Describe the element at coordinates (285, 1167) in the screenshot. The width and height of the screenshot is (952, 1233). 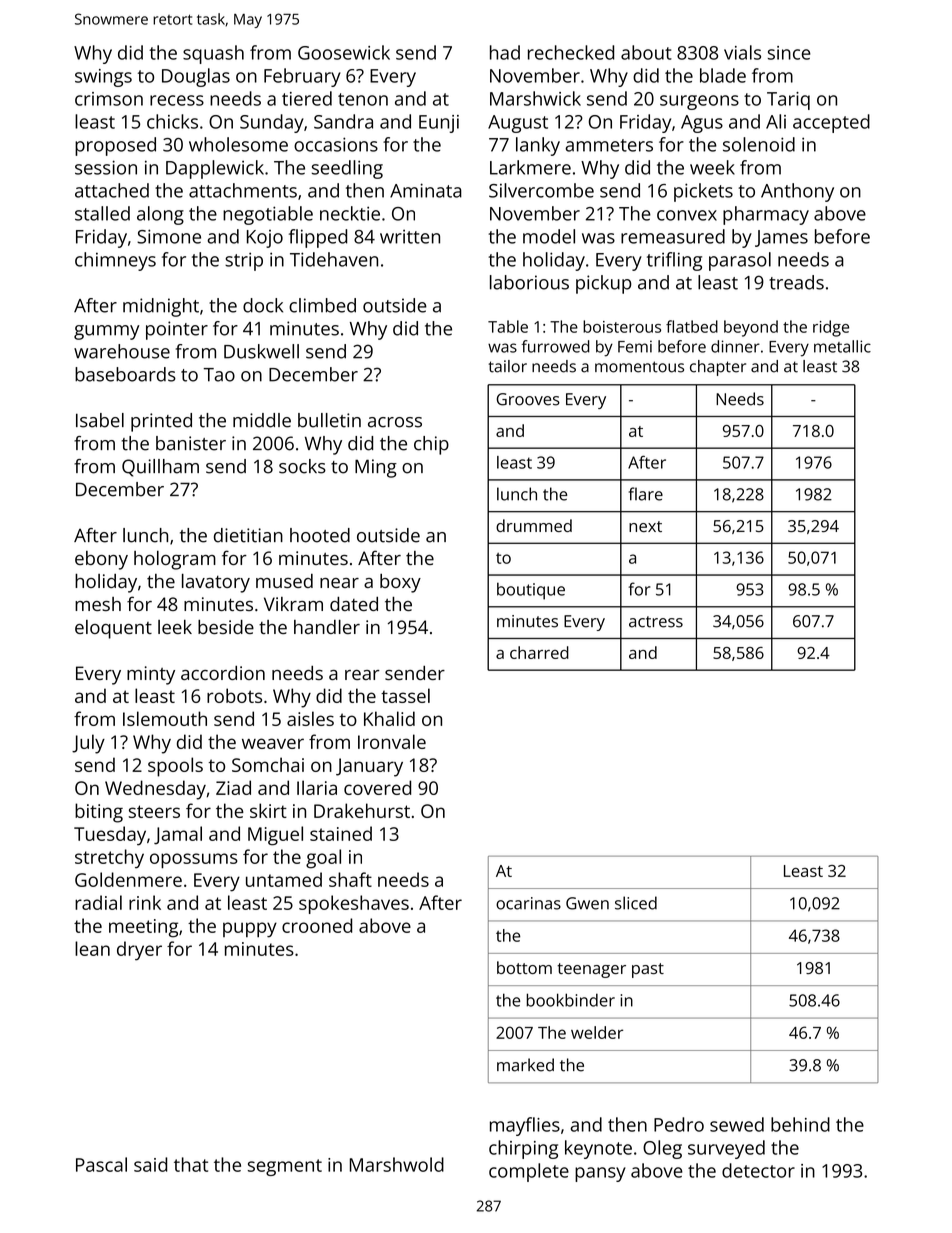
I see `segment` at that location.
